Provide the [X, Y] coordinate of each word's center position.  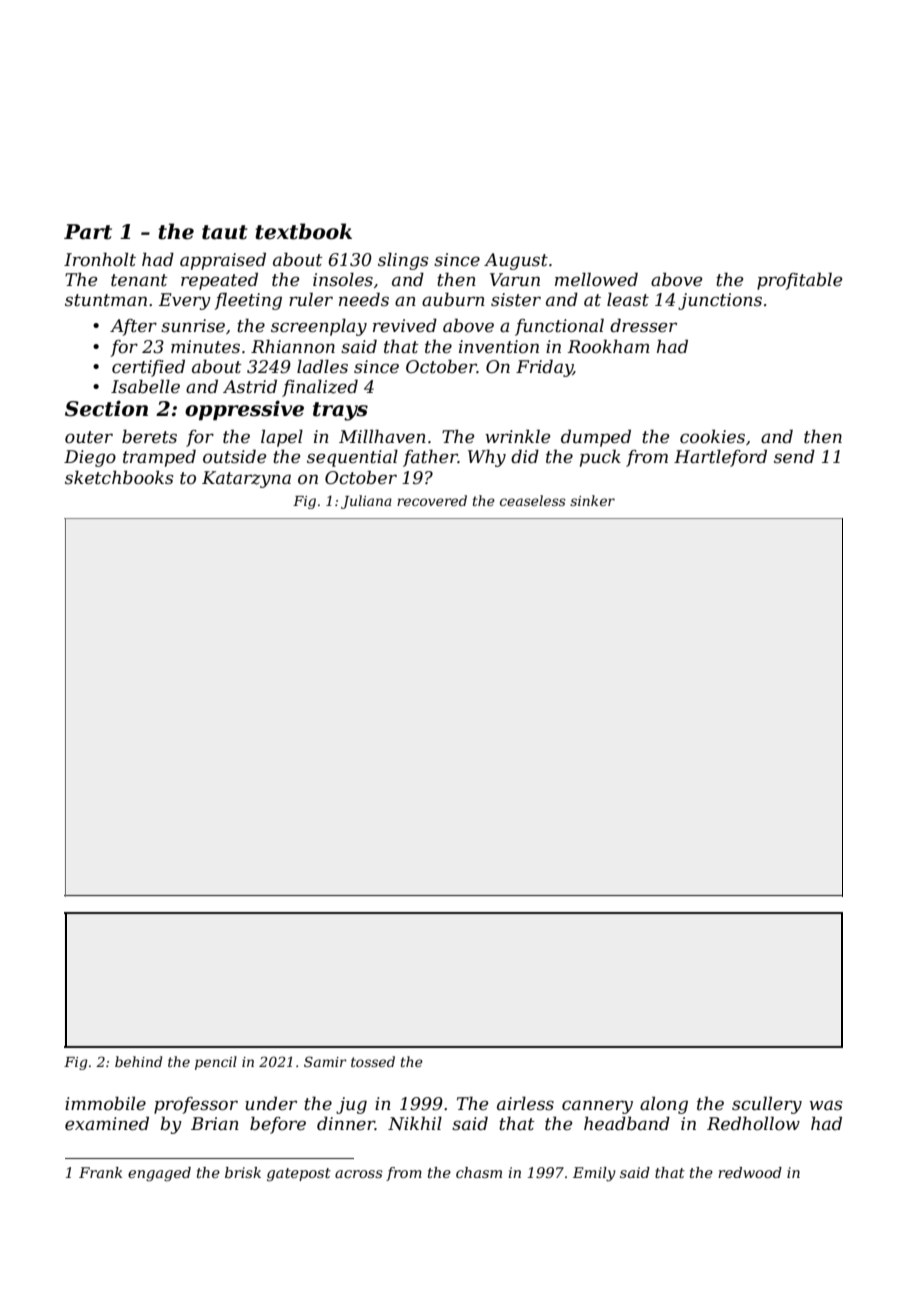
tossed [373, 1061]
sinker [592, 500]
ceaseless [533, 500]
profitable [799, 281]
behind [138, 1061]
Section [106, 408]
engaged [159, 1174]
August [516, 261]
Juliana [366, 502]
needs [364, 299]
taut [225, 232]
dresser [643, 325]
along [664, 1105]
